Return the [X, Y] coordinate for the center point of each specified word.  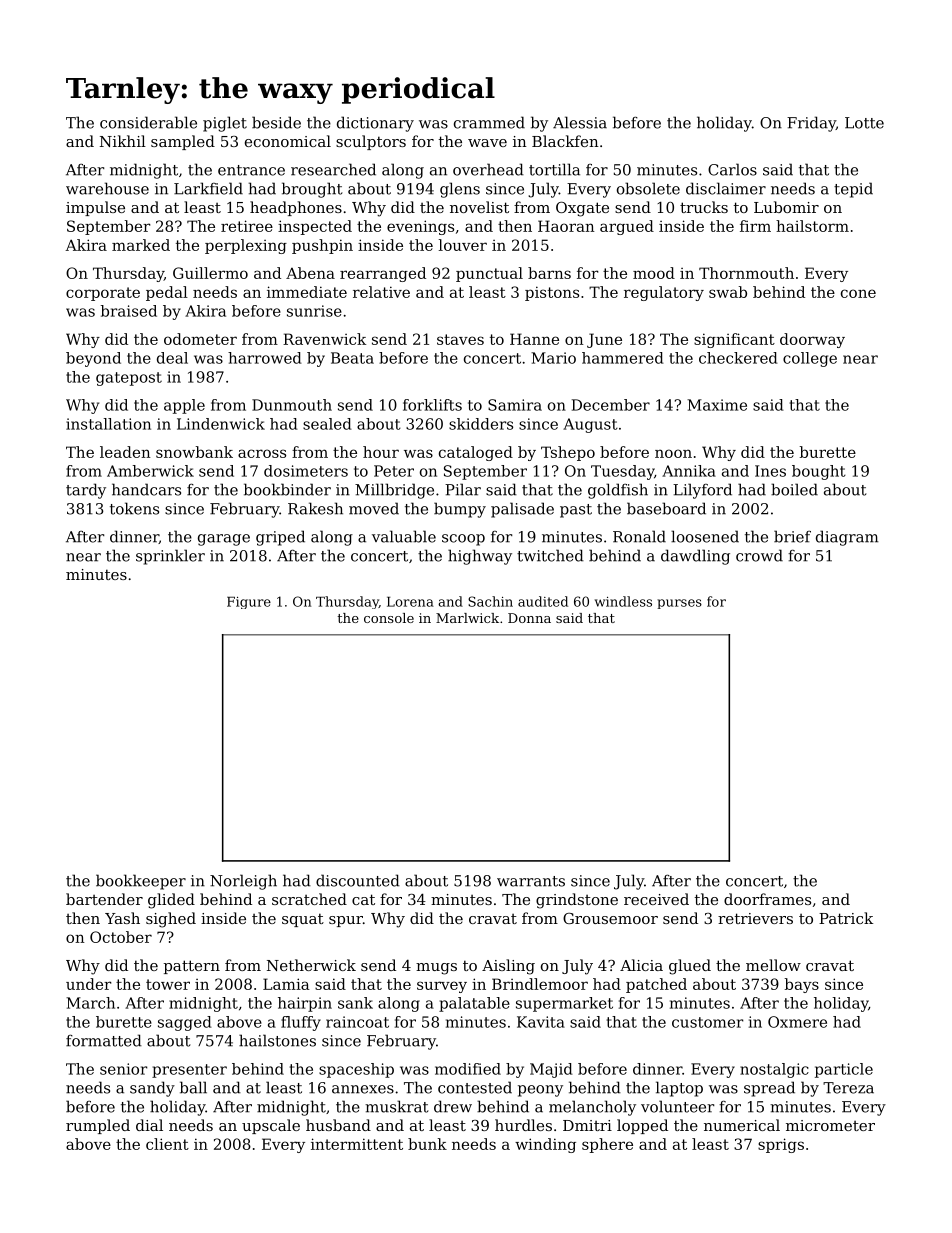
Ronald [639, 536]
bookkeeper [141, 882]
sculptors [371, 142]
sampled [183, 142]
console [389, 618]
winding [545, 1145]
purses [679, 604]
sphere [607, 1145]
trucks [704, 207]
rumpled [98, 1126]
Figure [249, 603]
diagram [847, 538]
